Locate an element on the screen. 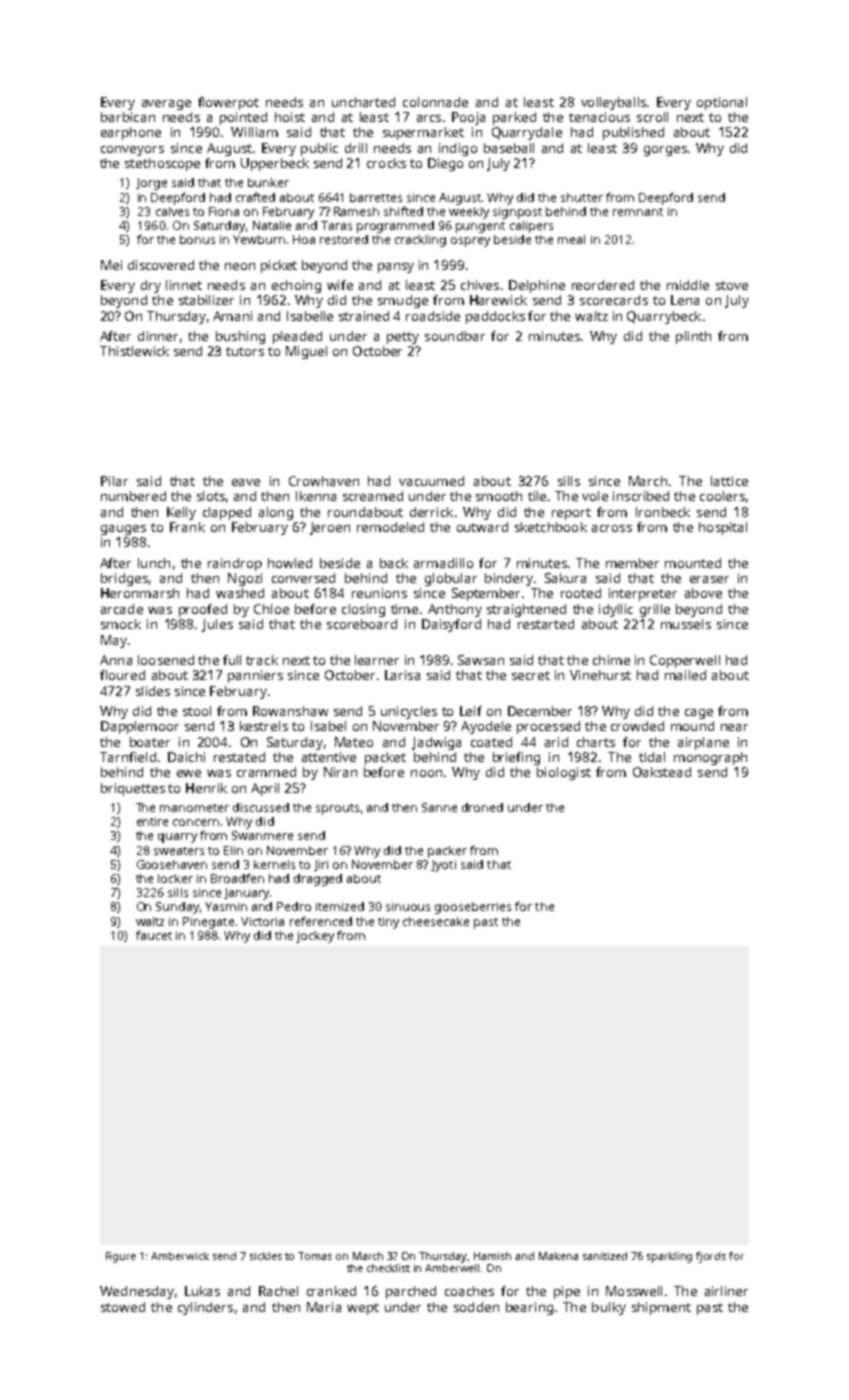 The height and width of the screenshot is (1400, 849). vacuumed is located at coordinates (431, 481).
